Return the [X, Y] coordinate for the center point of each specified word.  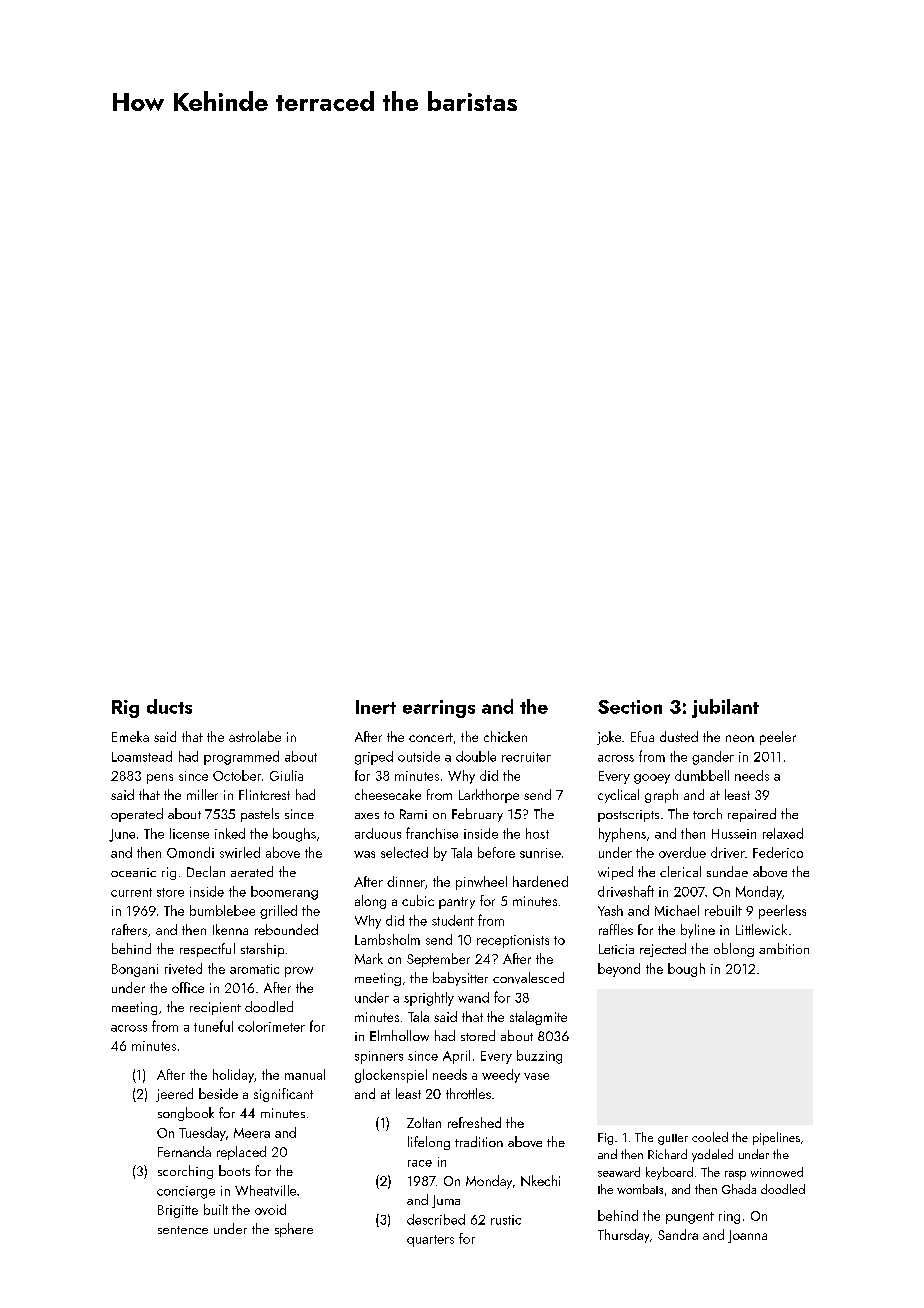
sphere [294, 1230]
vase [536, 1076]
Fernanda [184, 1151]
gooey [652, 779]
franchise [432, 833]
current [131, 892]
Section [630, 707]
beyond [619, 970]
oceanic [133, 872]
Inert [376, 707]
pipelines [776, 1138]
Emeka [130, 736]
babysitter [460, 979]
